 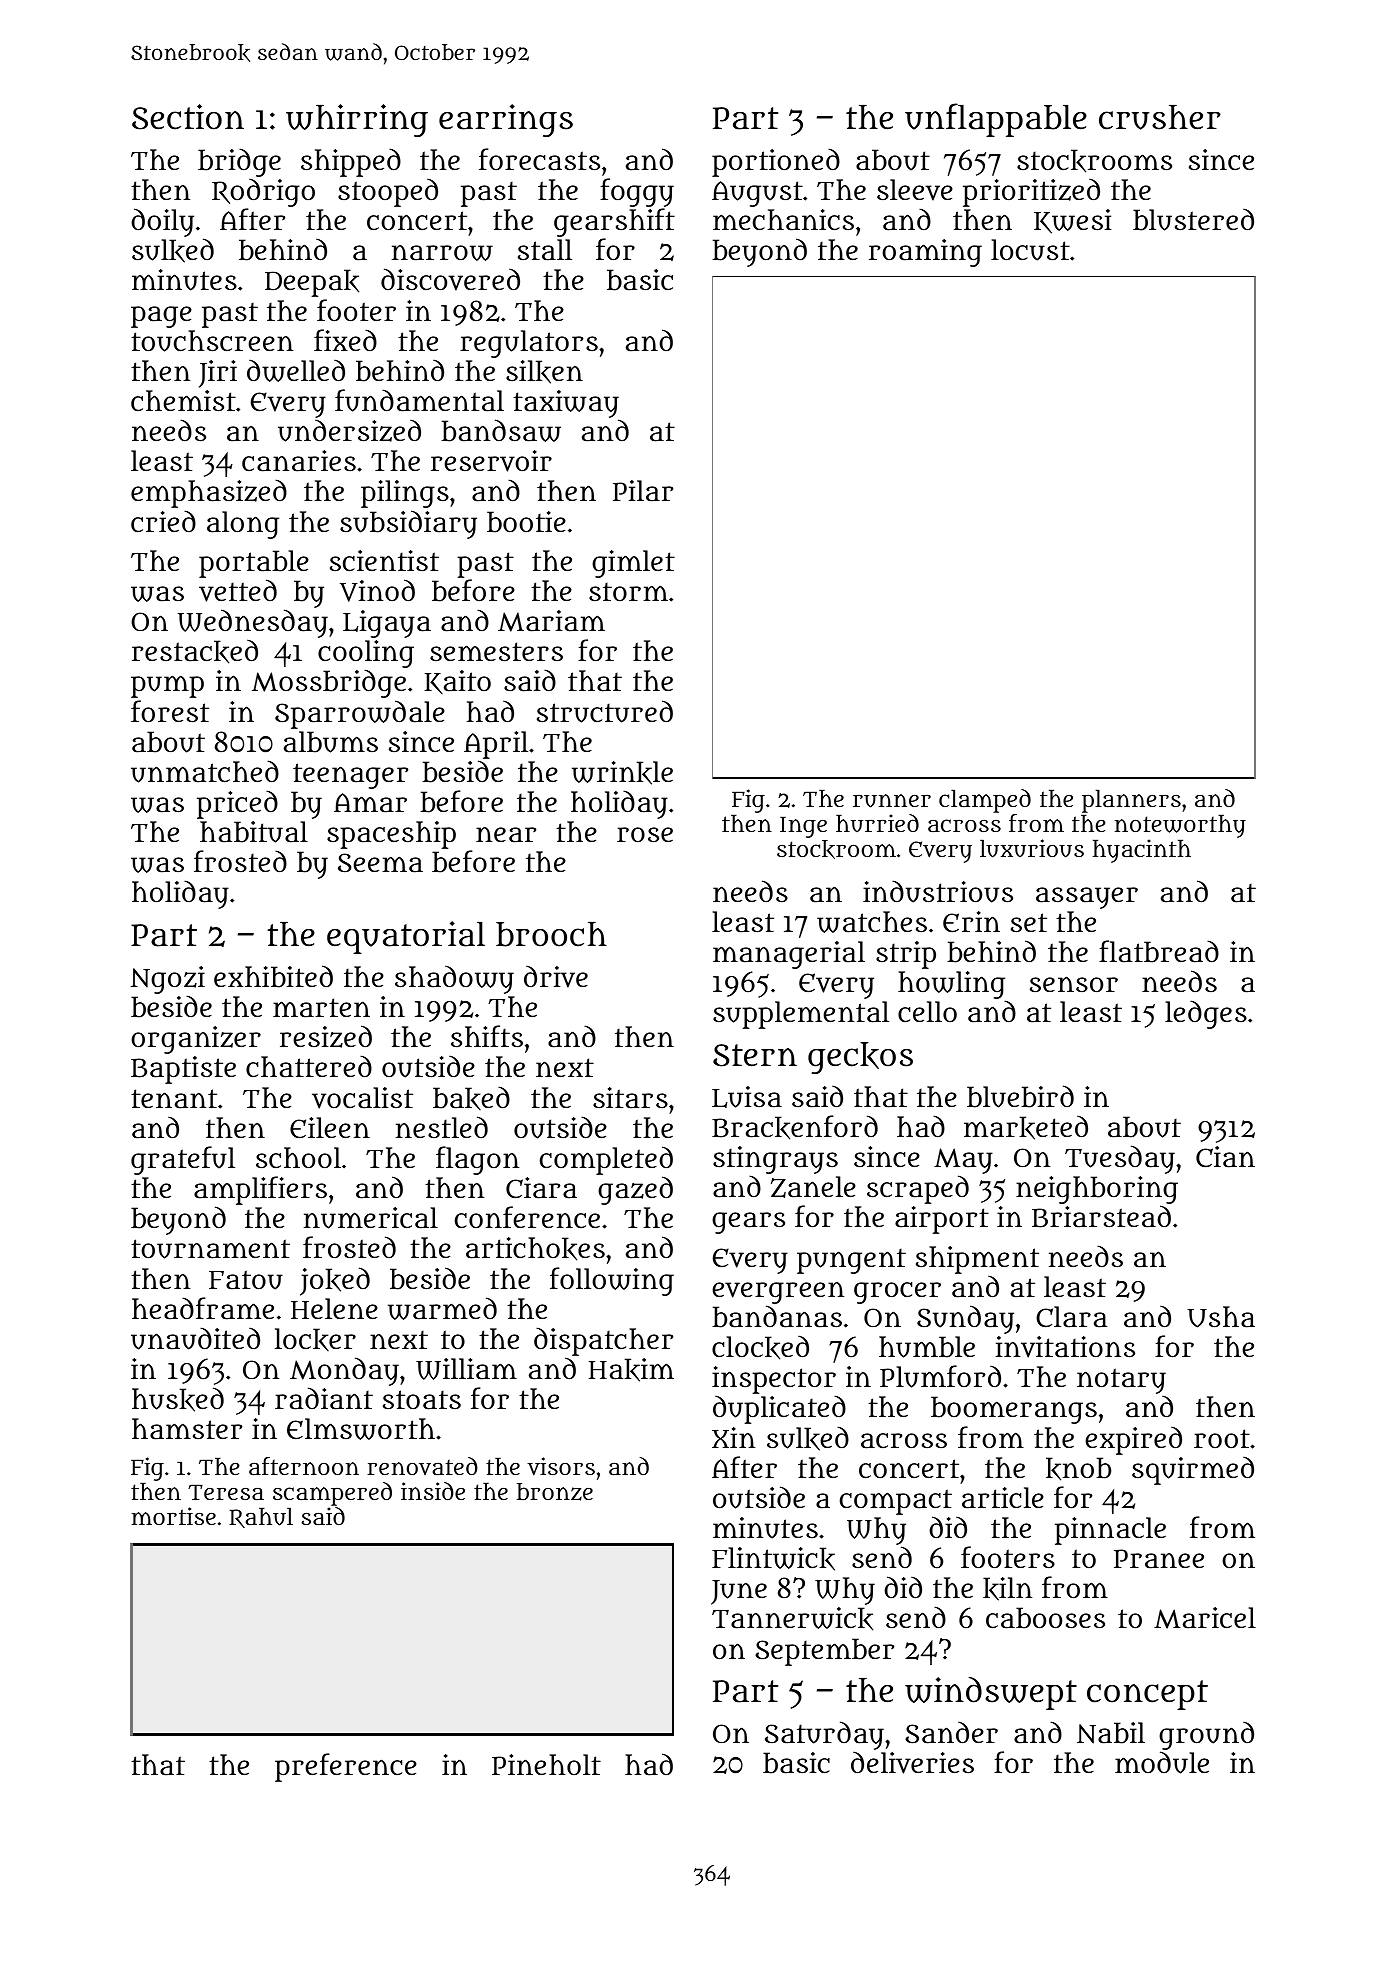 I want to click on taxiway, so click(x=566, y=404).
